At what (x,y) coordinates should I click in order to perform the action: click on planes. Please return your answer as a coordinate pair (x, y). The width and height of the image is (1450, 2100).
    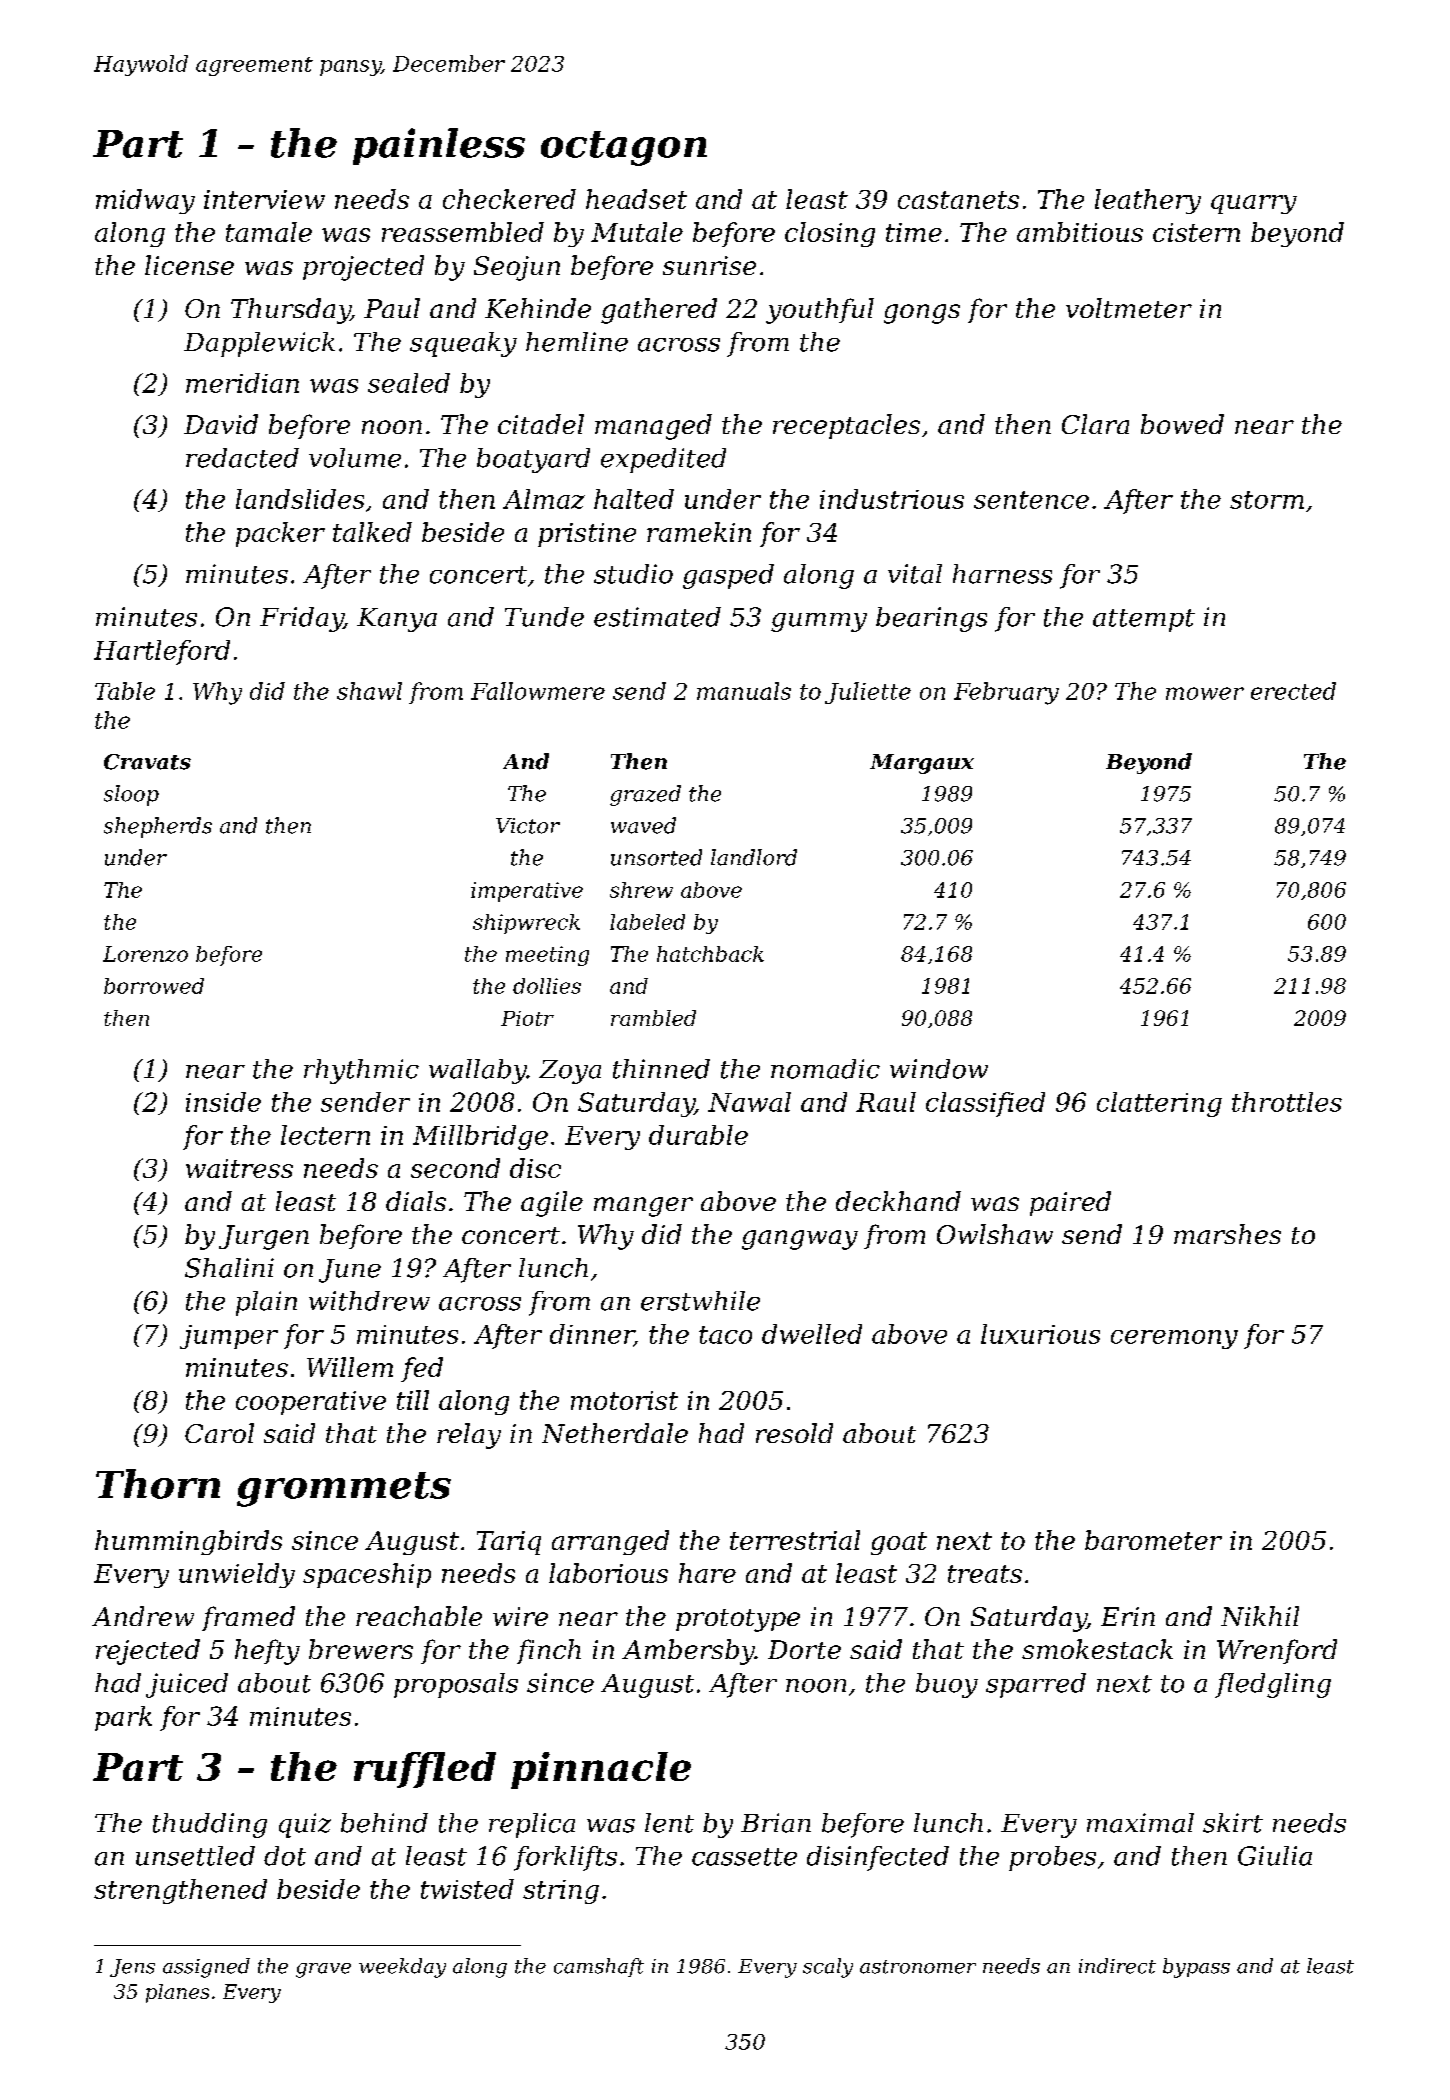
    Looking at the image, I should click on (177, 1993).
